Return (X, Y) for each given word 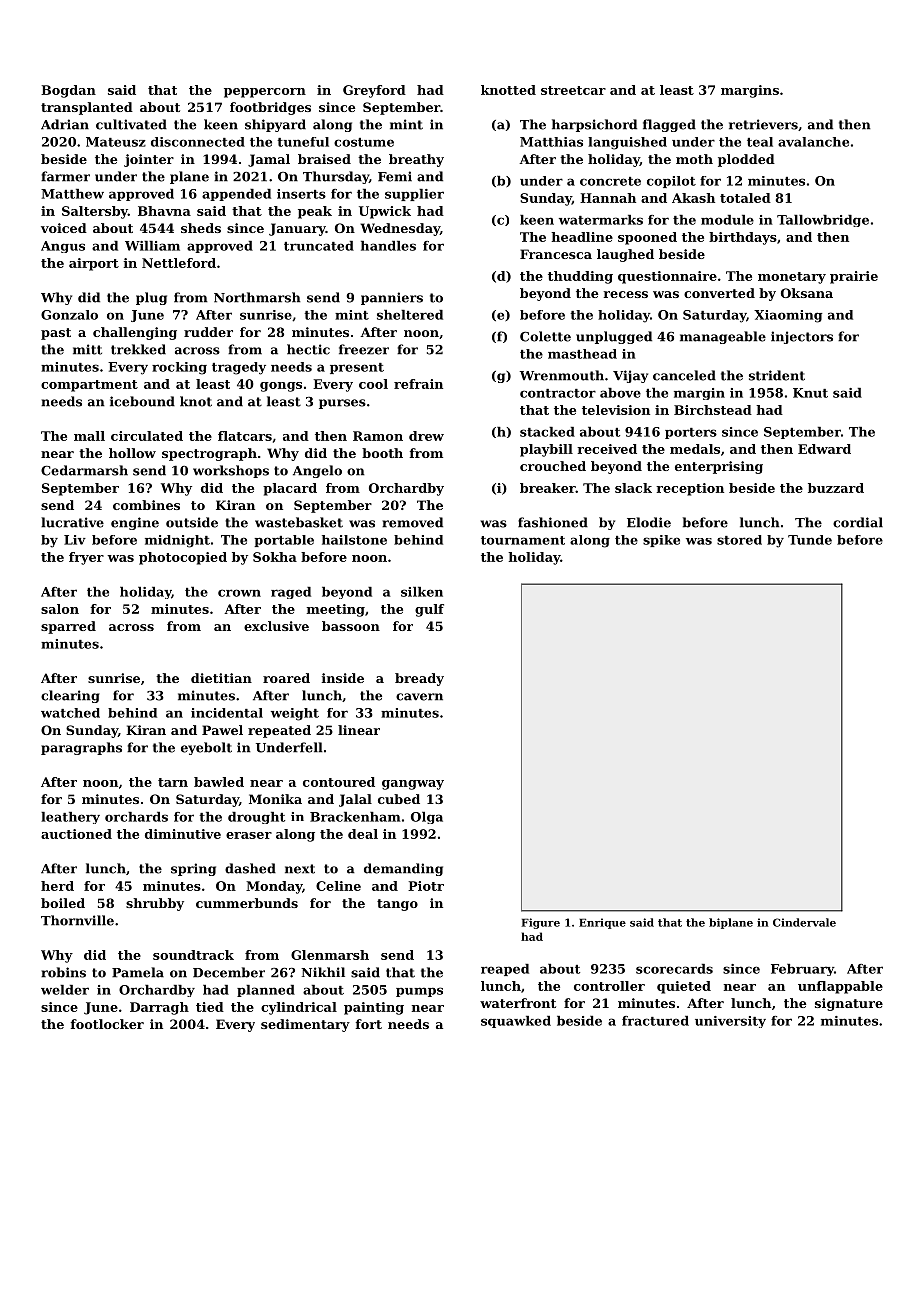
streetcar (573, 90)
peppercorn (265, 93)
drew (426, 436)
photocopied (183, 558)
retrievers (763, 124)
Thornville (77, 920)
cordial (858, 522)
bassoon (351, 626)
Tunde (810, 540)
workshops (231, 471)
